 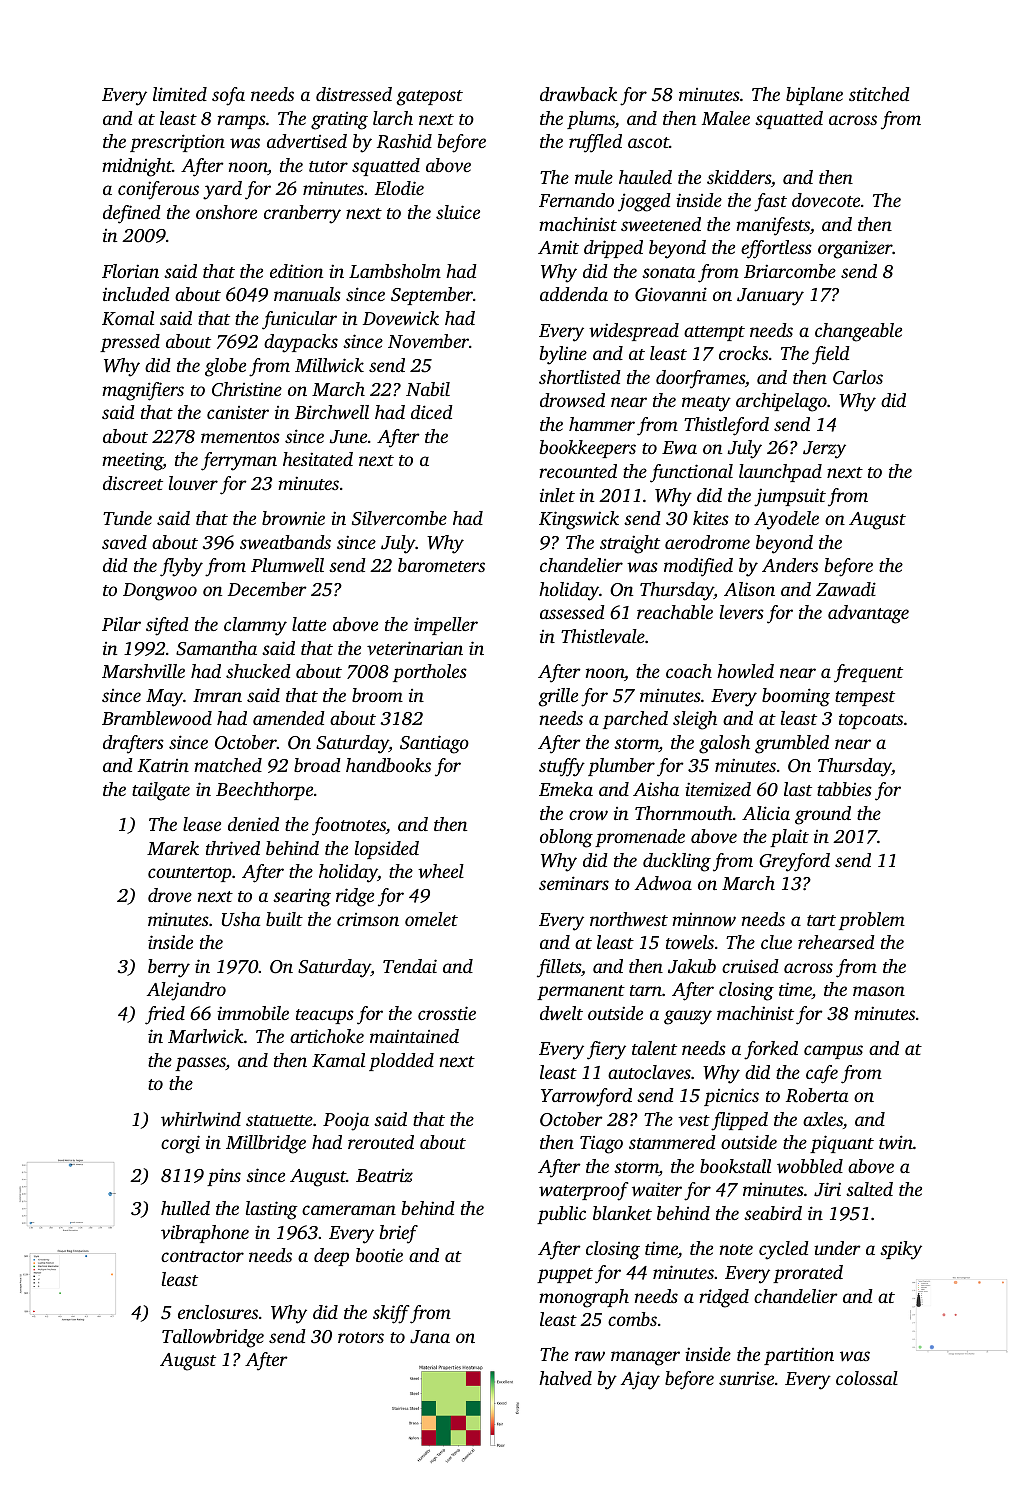 I want to click on Pilar, so click(x=121, y=624).
